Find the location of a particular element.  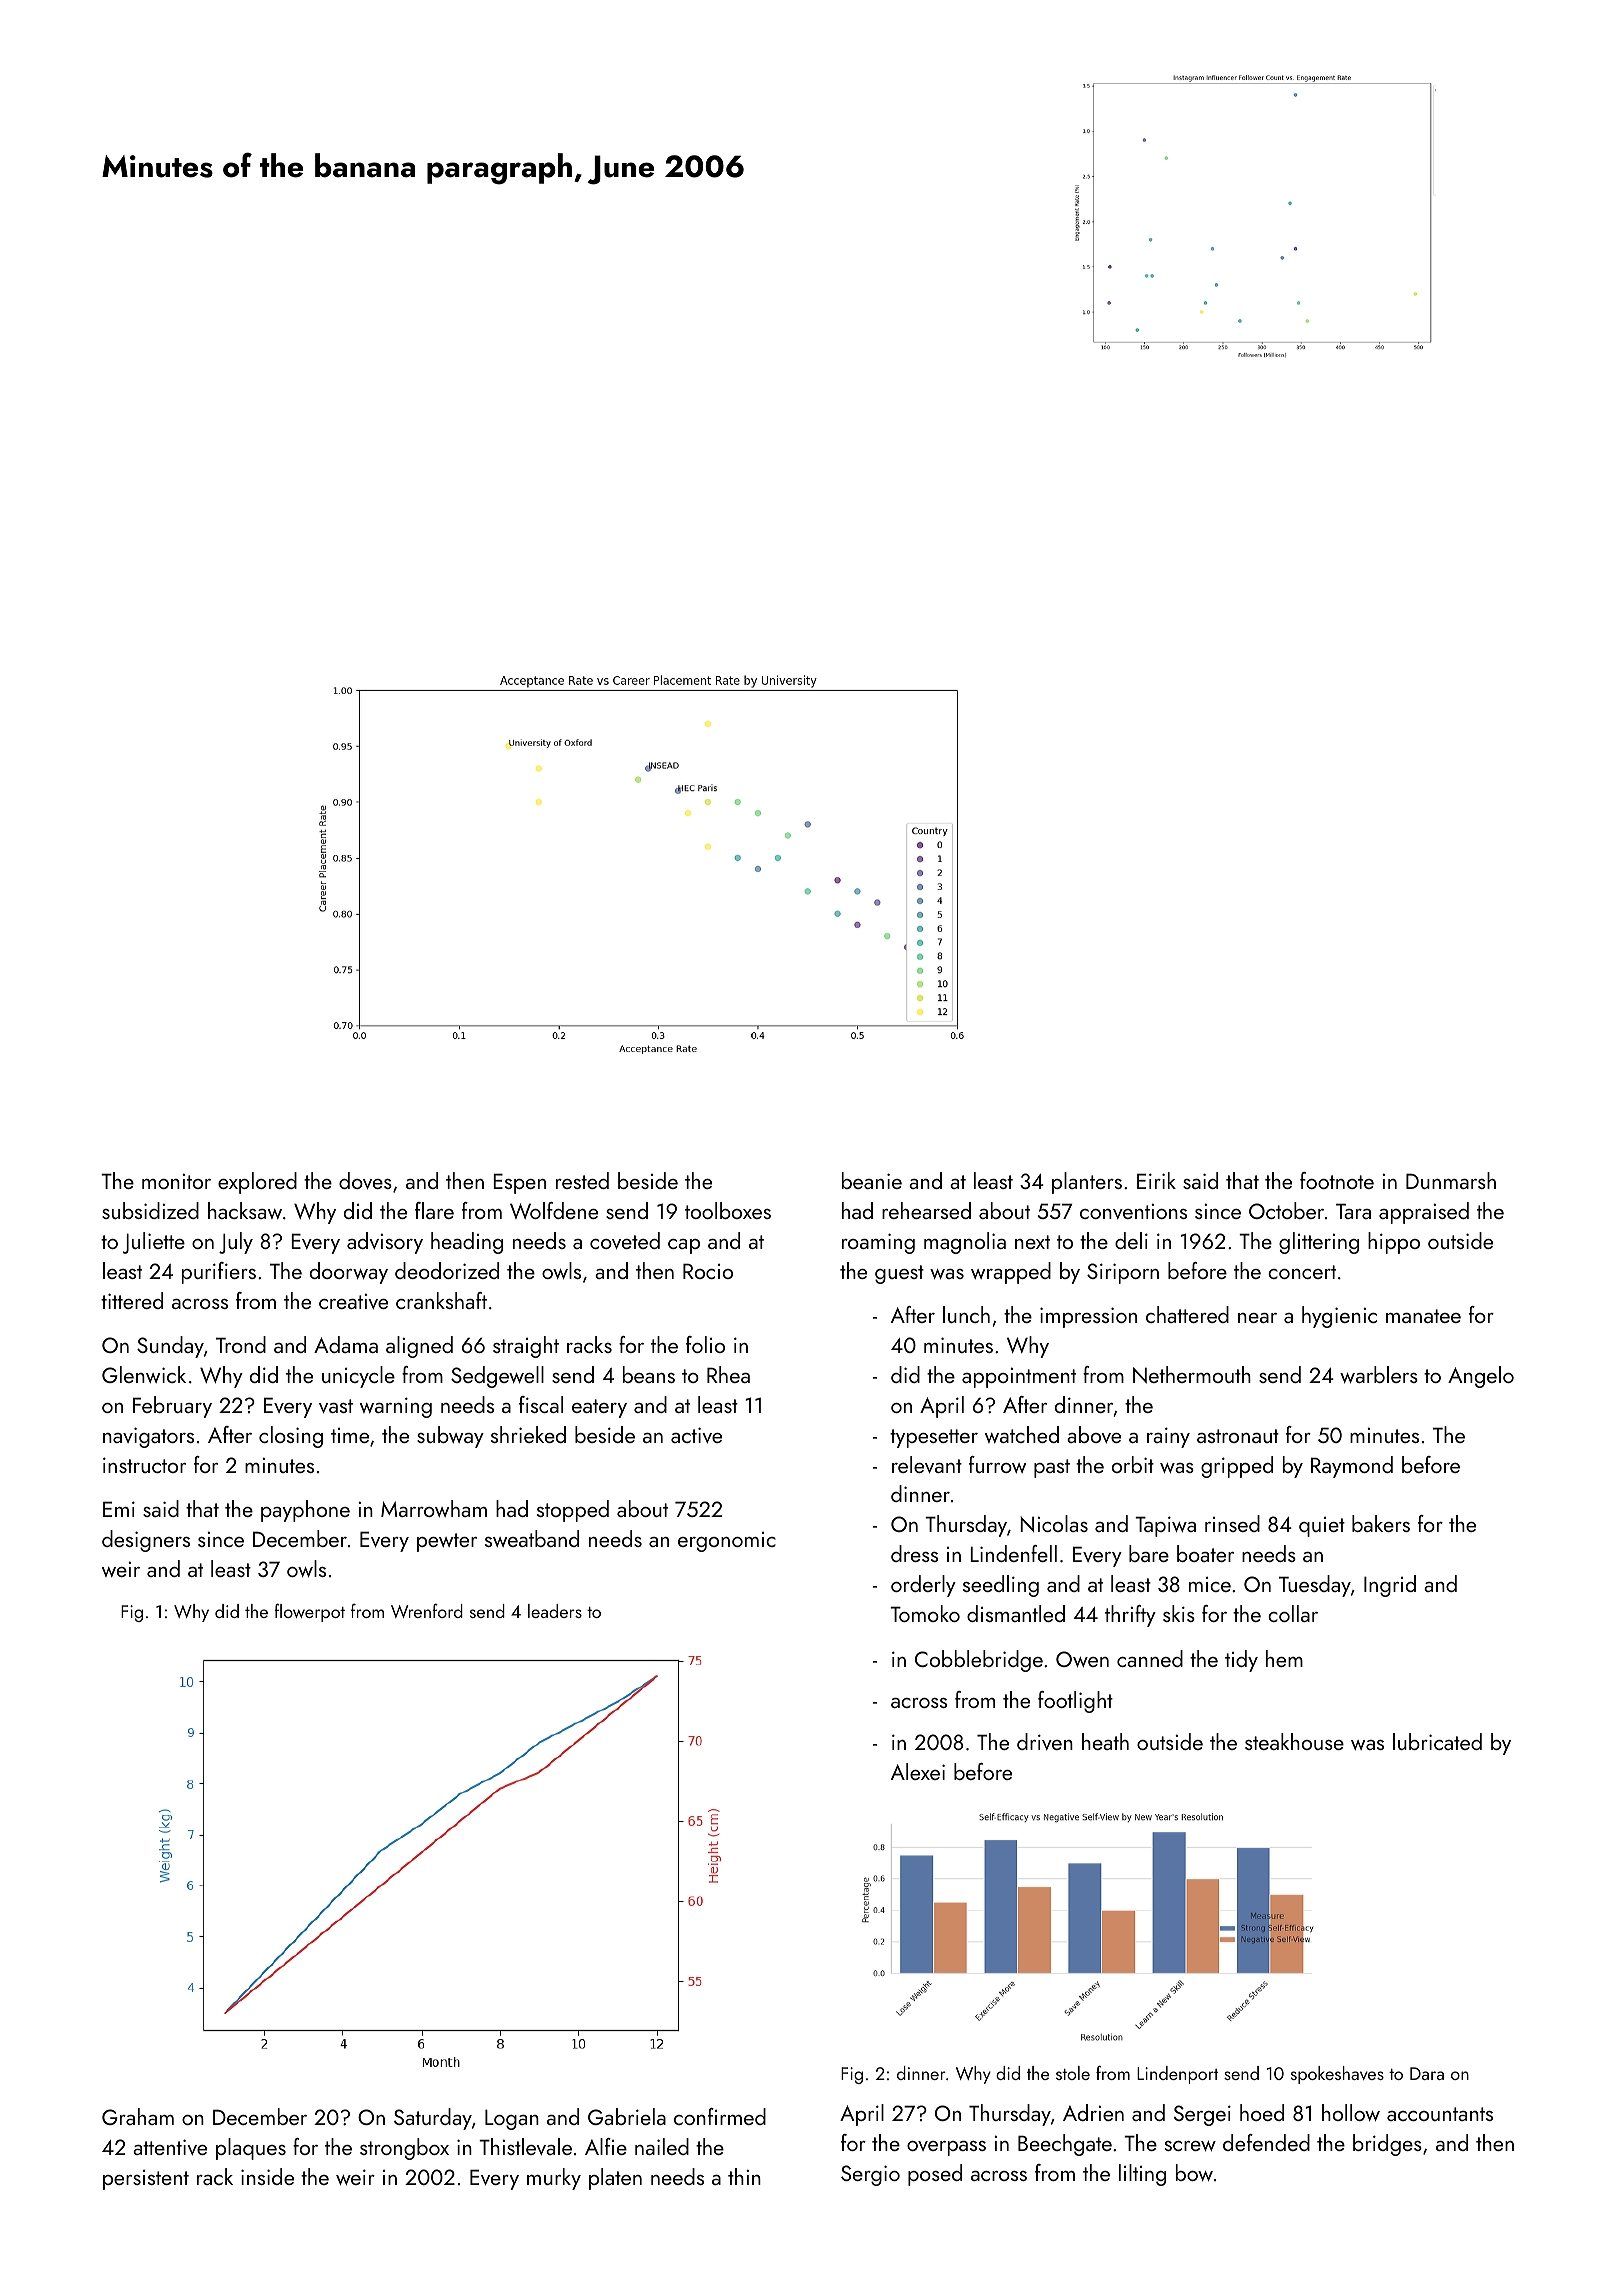

vast is located at coordinates (336, 1406).
